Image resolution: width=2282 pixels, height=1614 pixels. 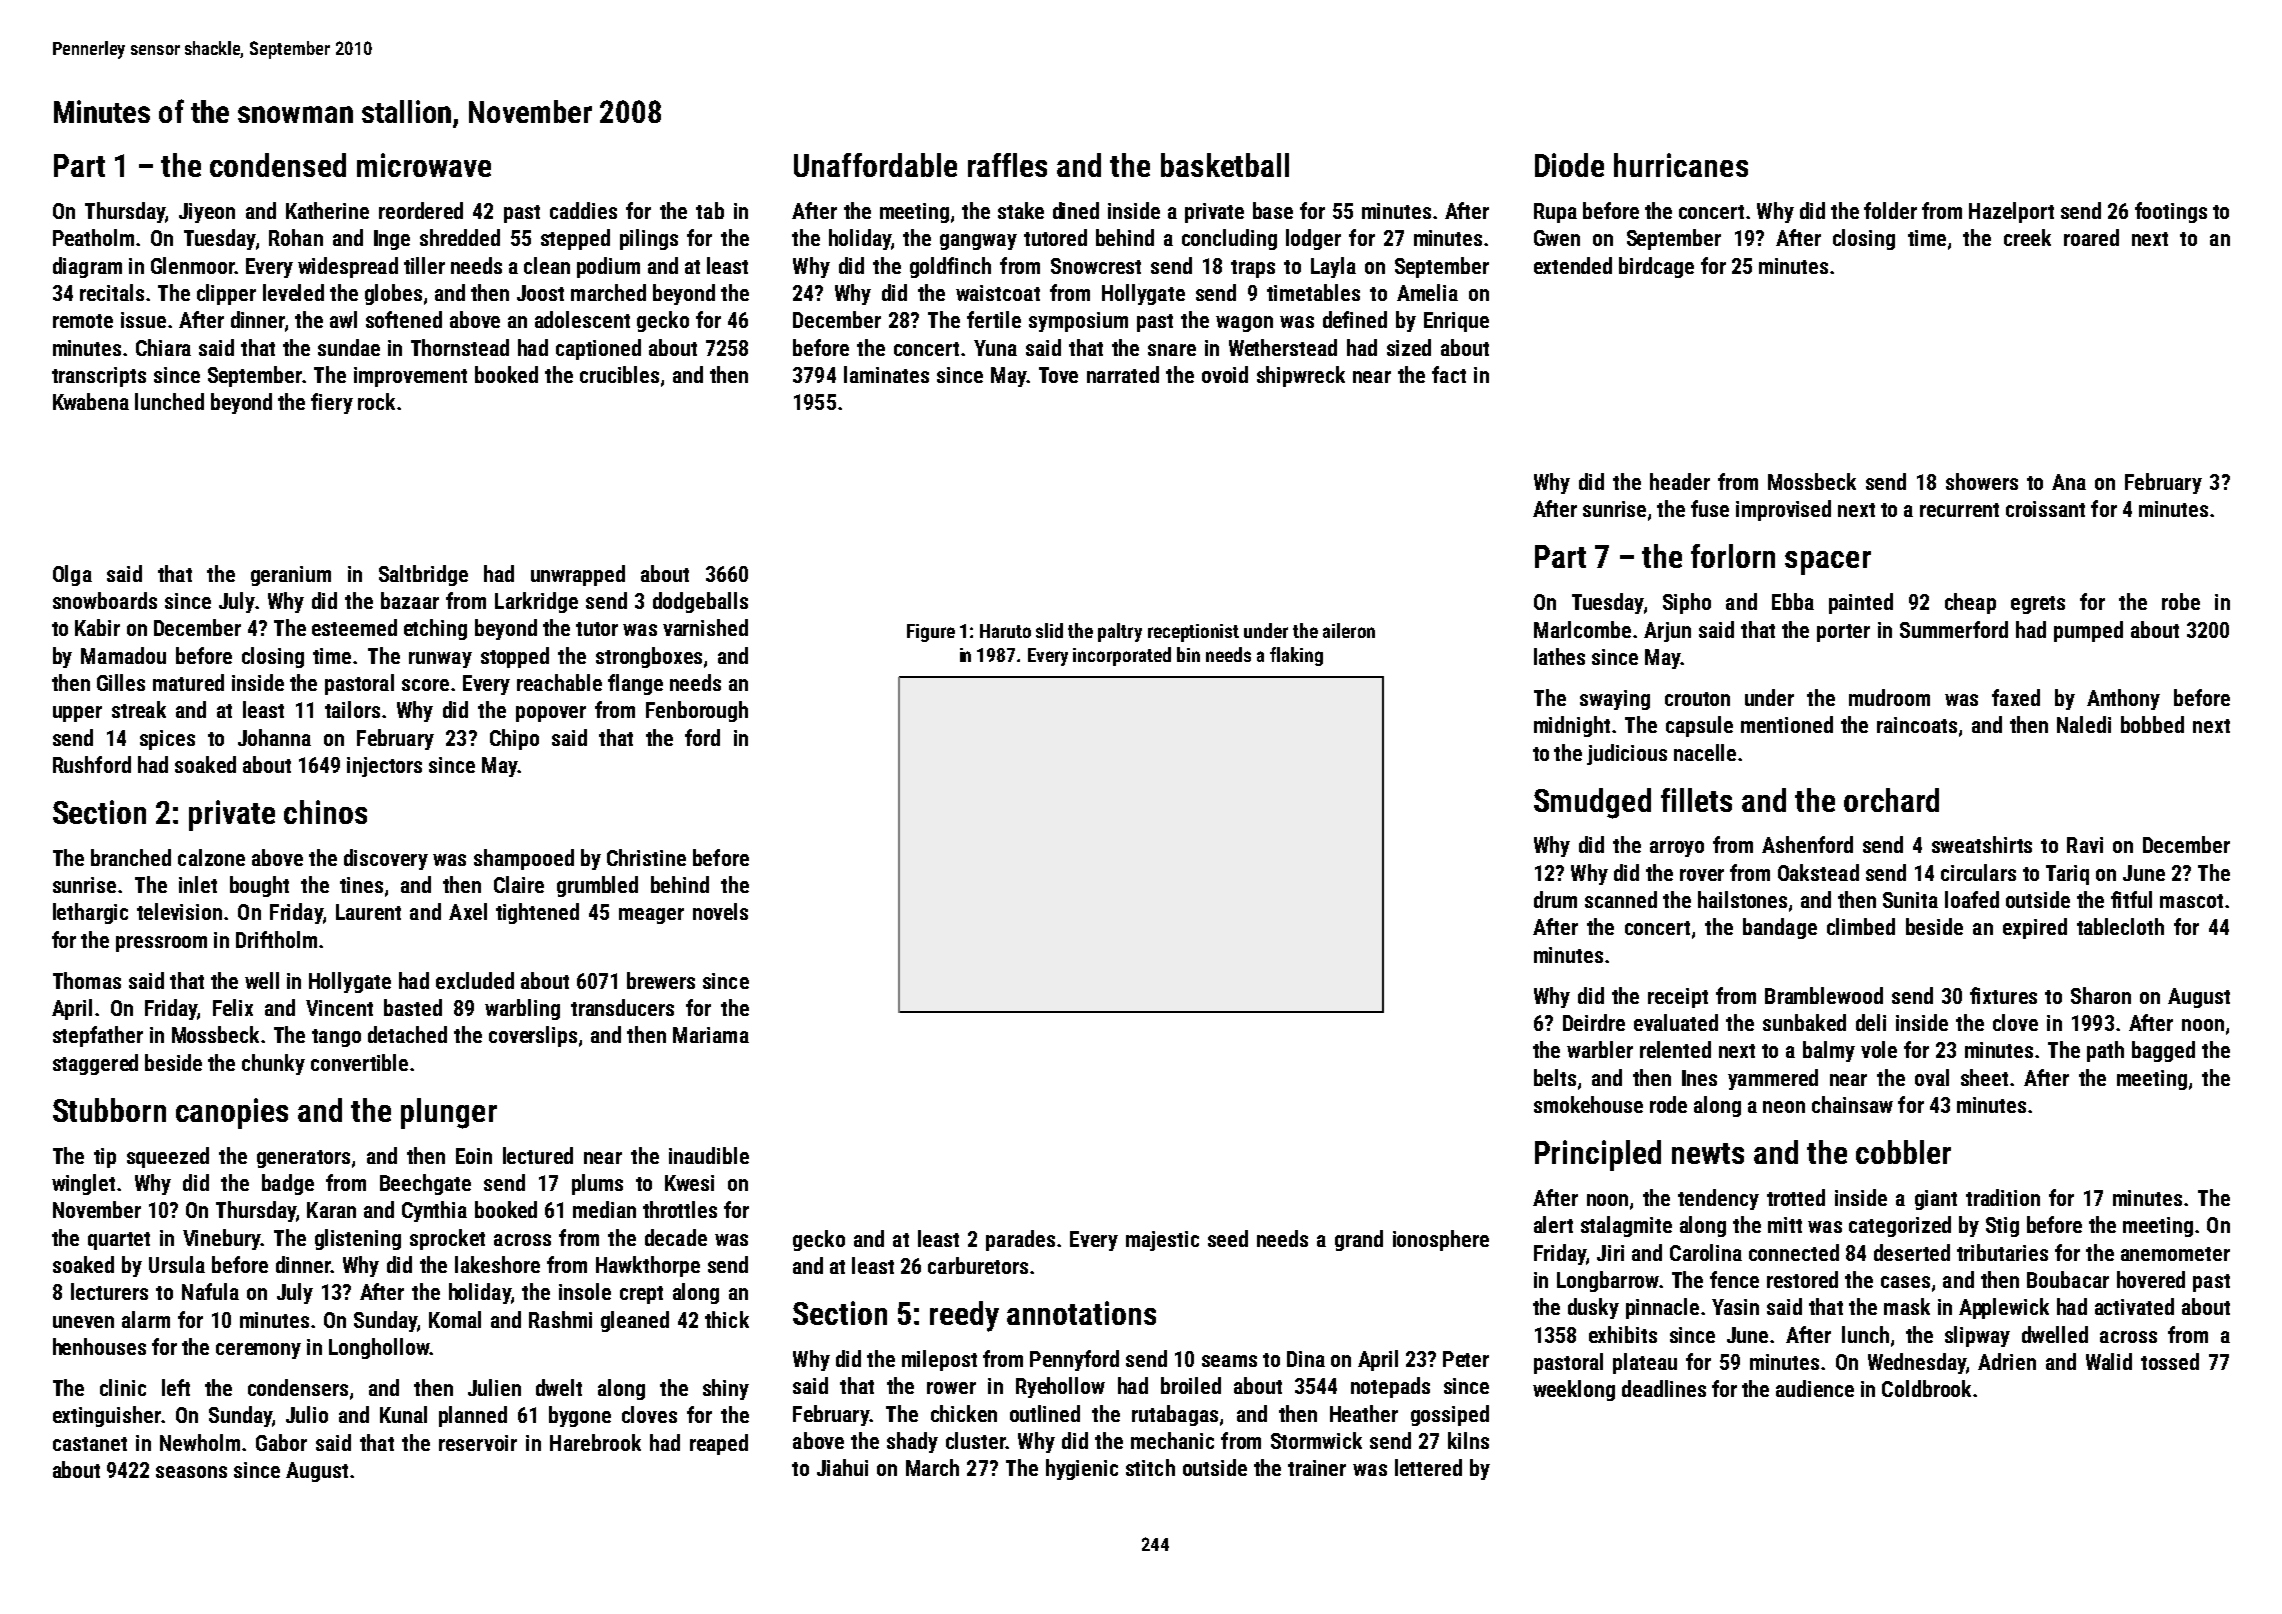 I want to click on incorporated, so click(x=1122, y=656).
